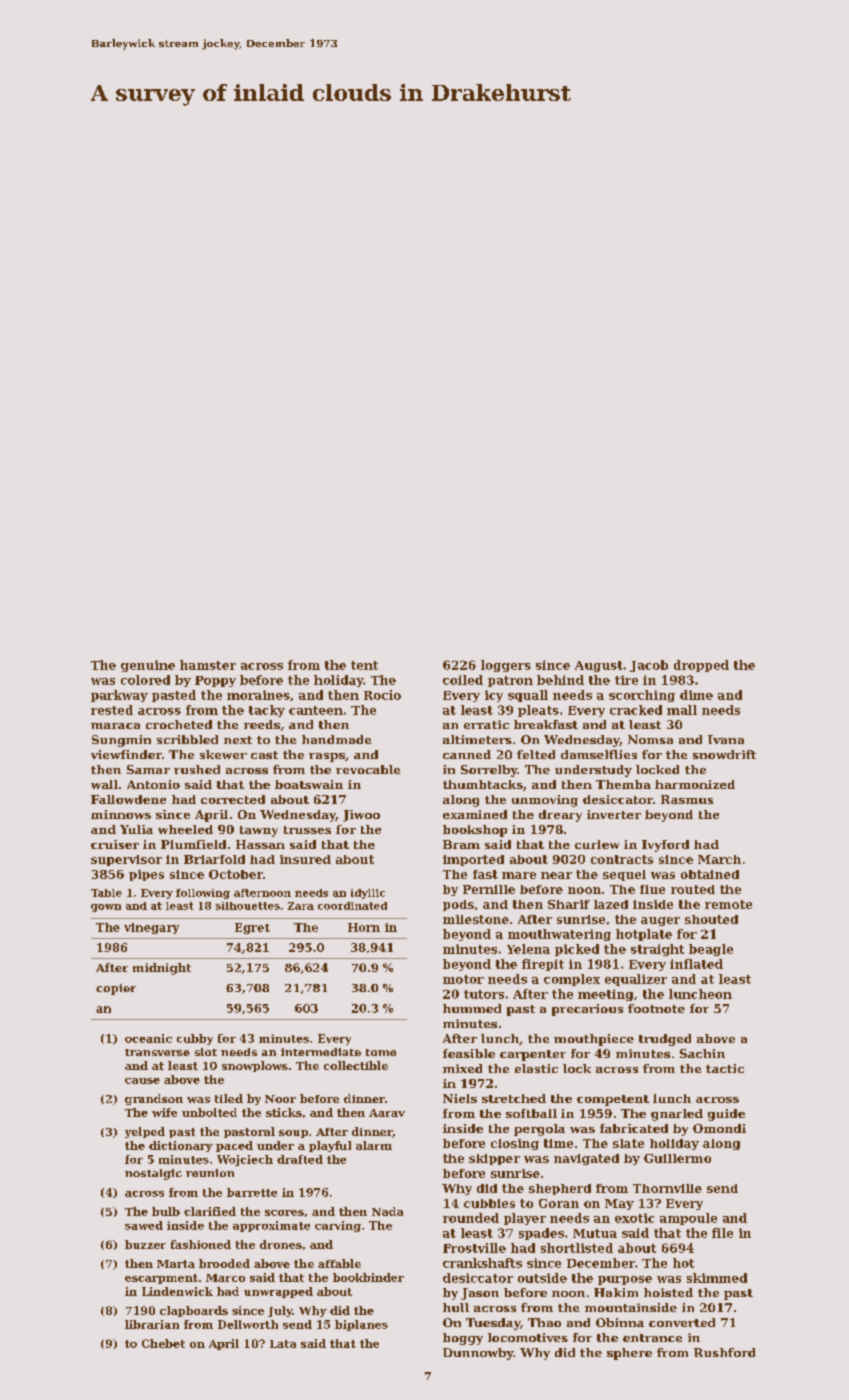 Image resolution: width=849 pixels, height=1400 pixels. What do you see at coordinates (599, 666) in the screenshot?
I see `August` at bounding box center [599, 666].
